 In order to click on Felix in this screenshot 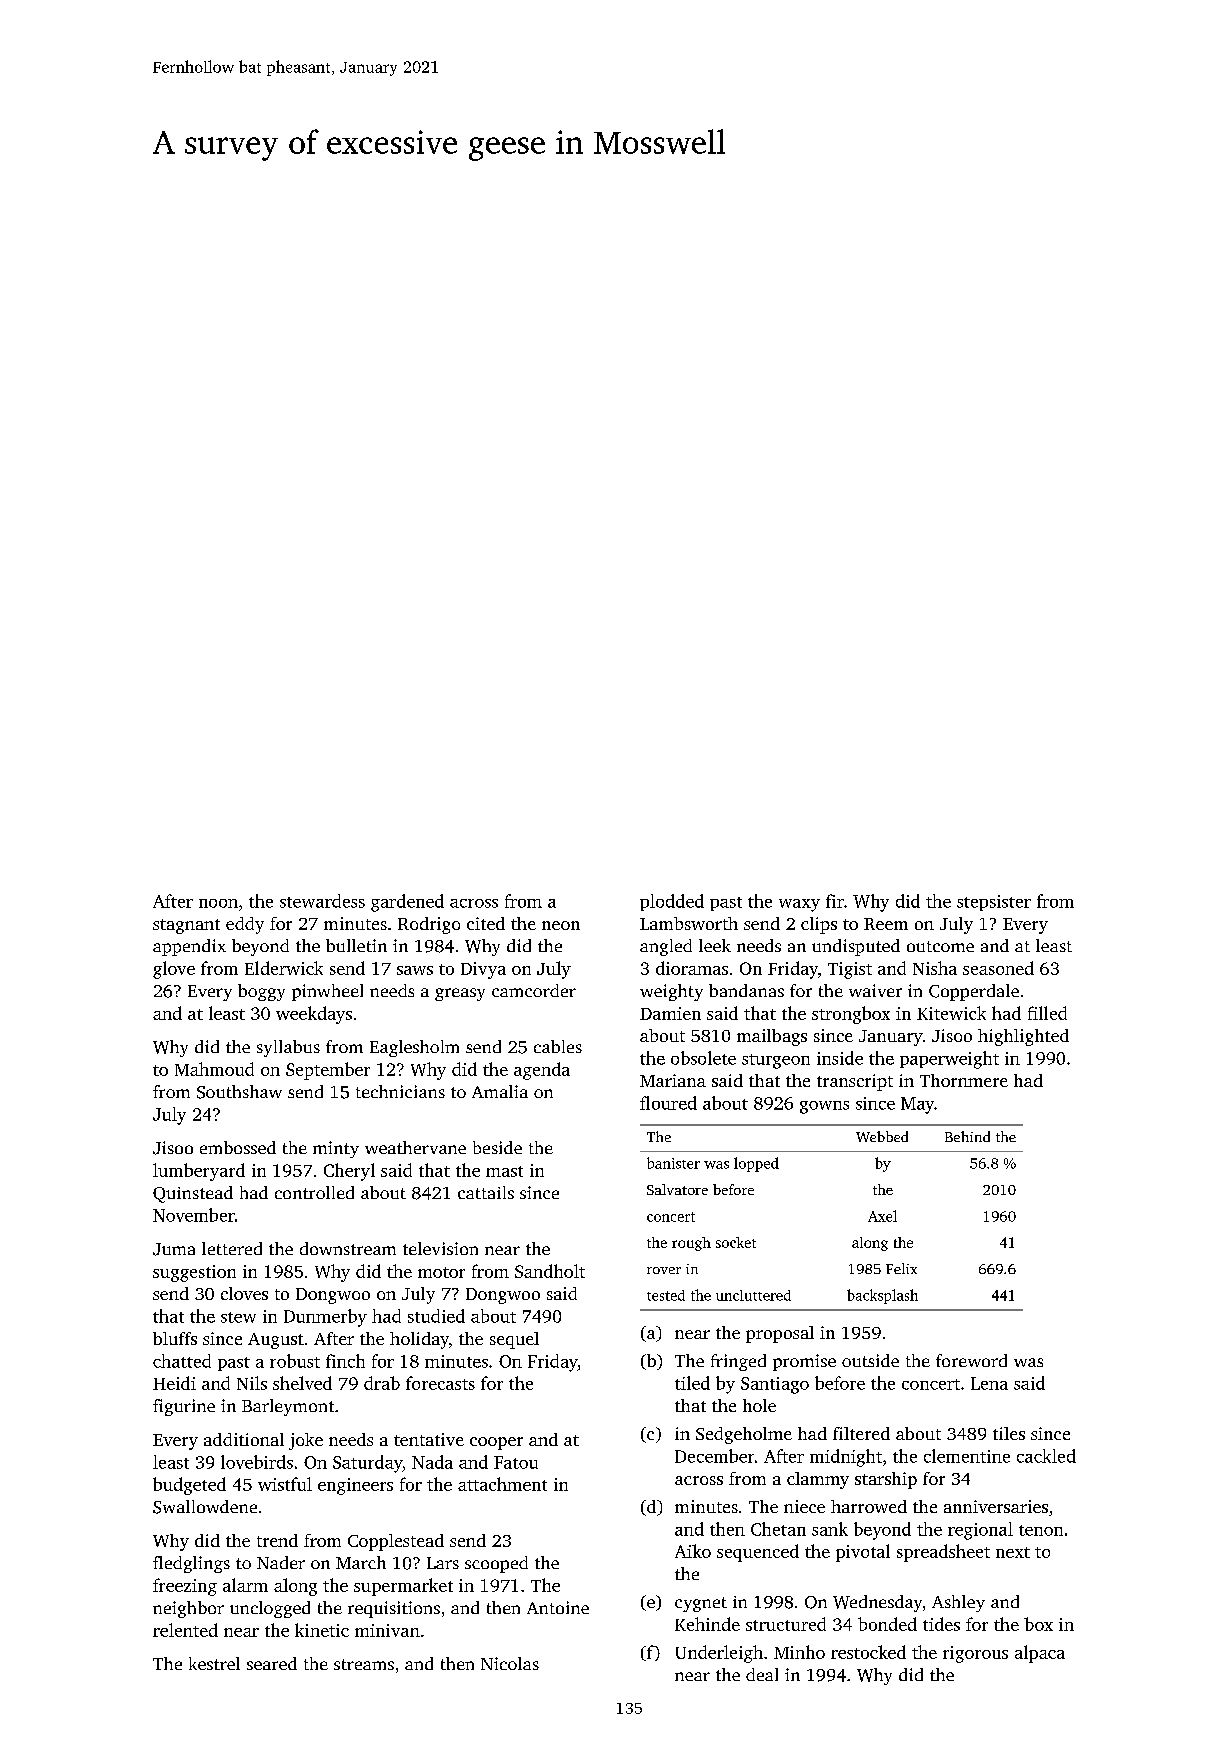, I will do `click(901, 1268)`.
